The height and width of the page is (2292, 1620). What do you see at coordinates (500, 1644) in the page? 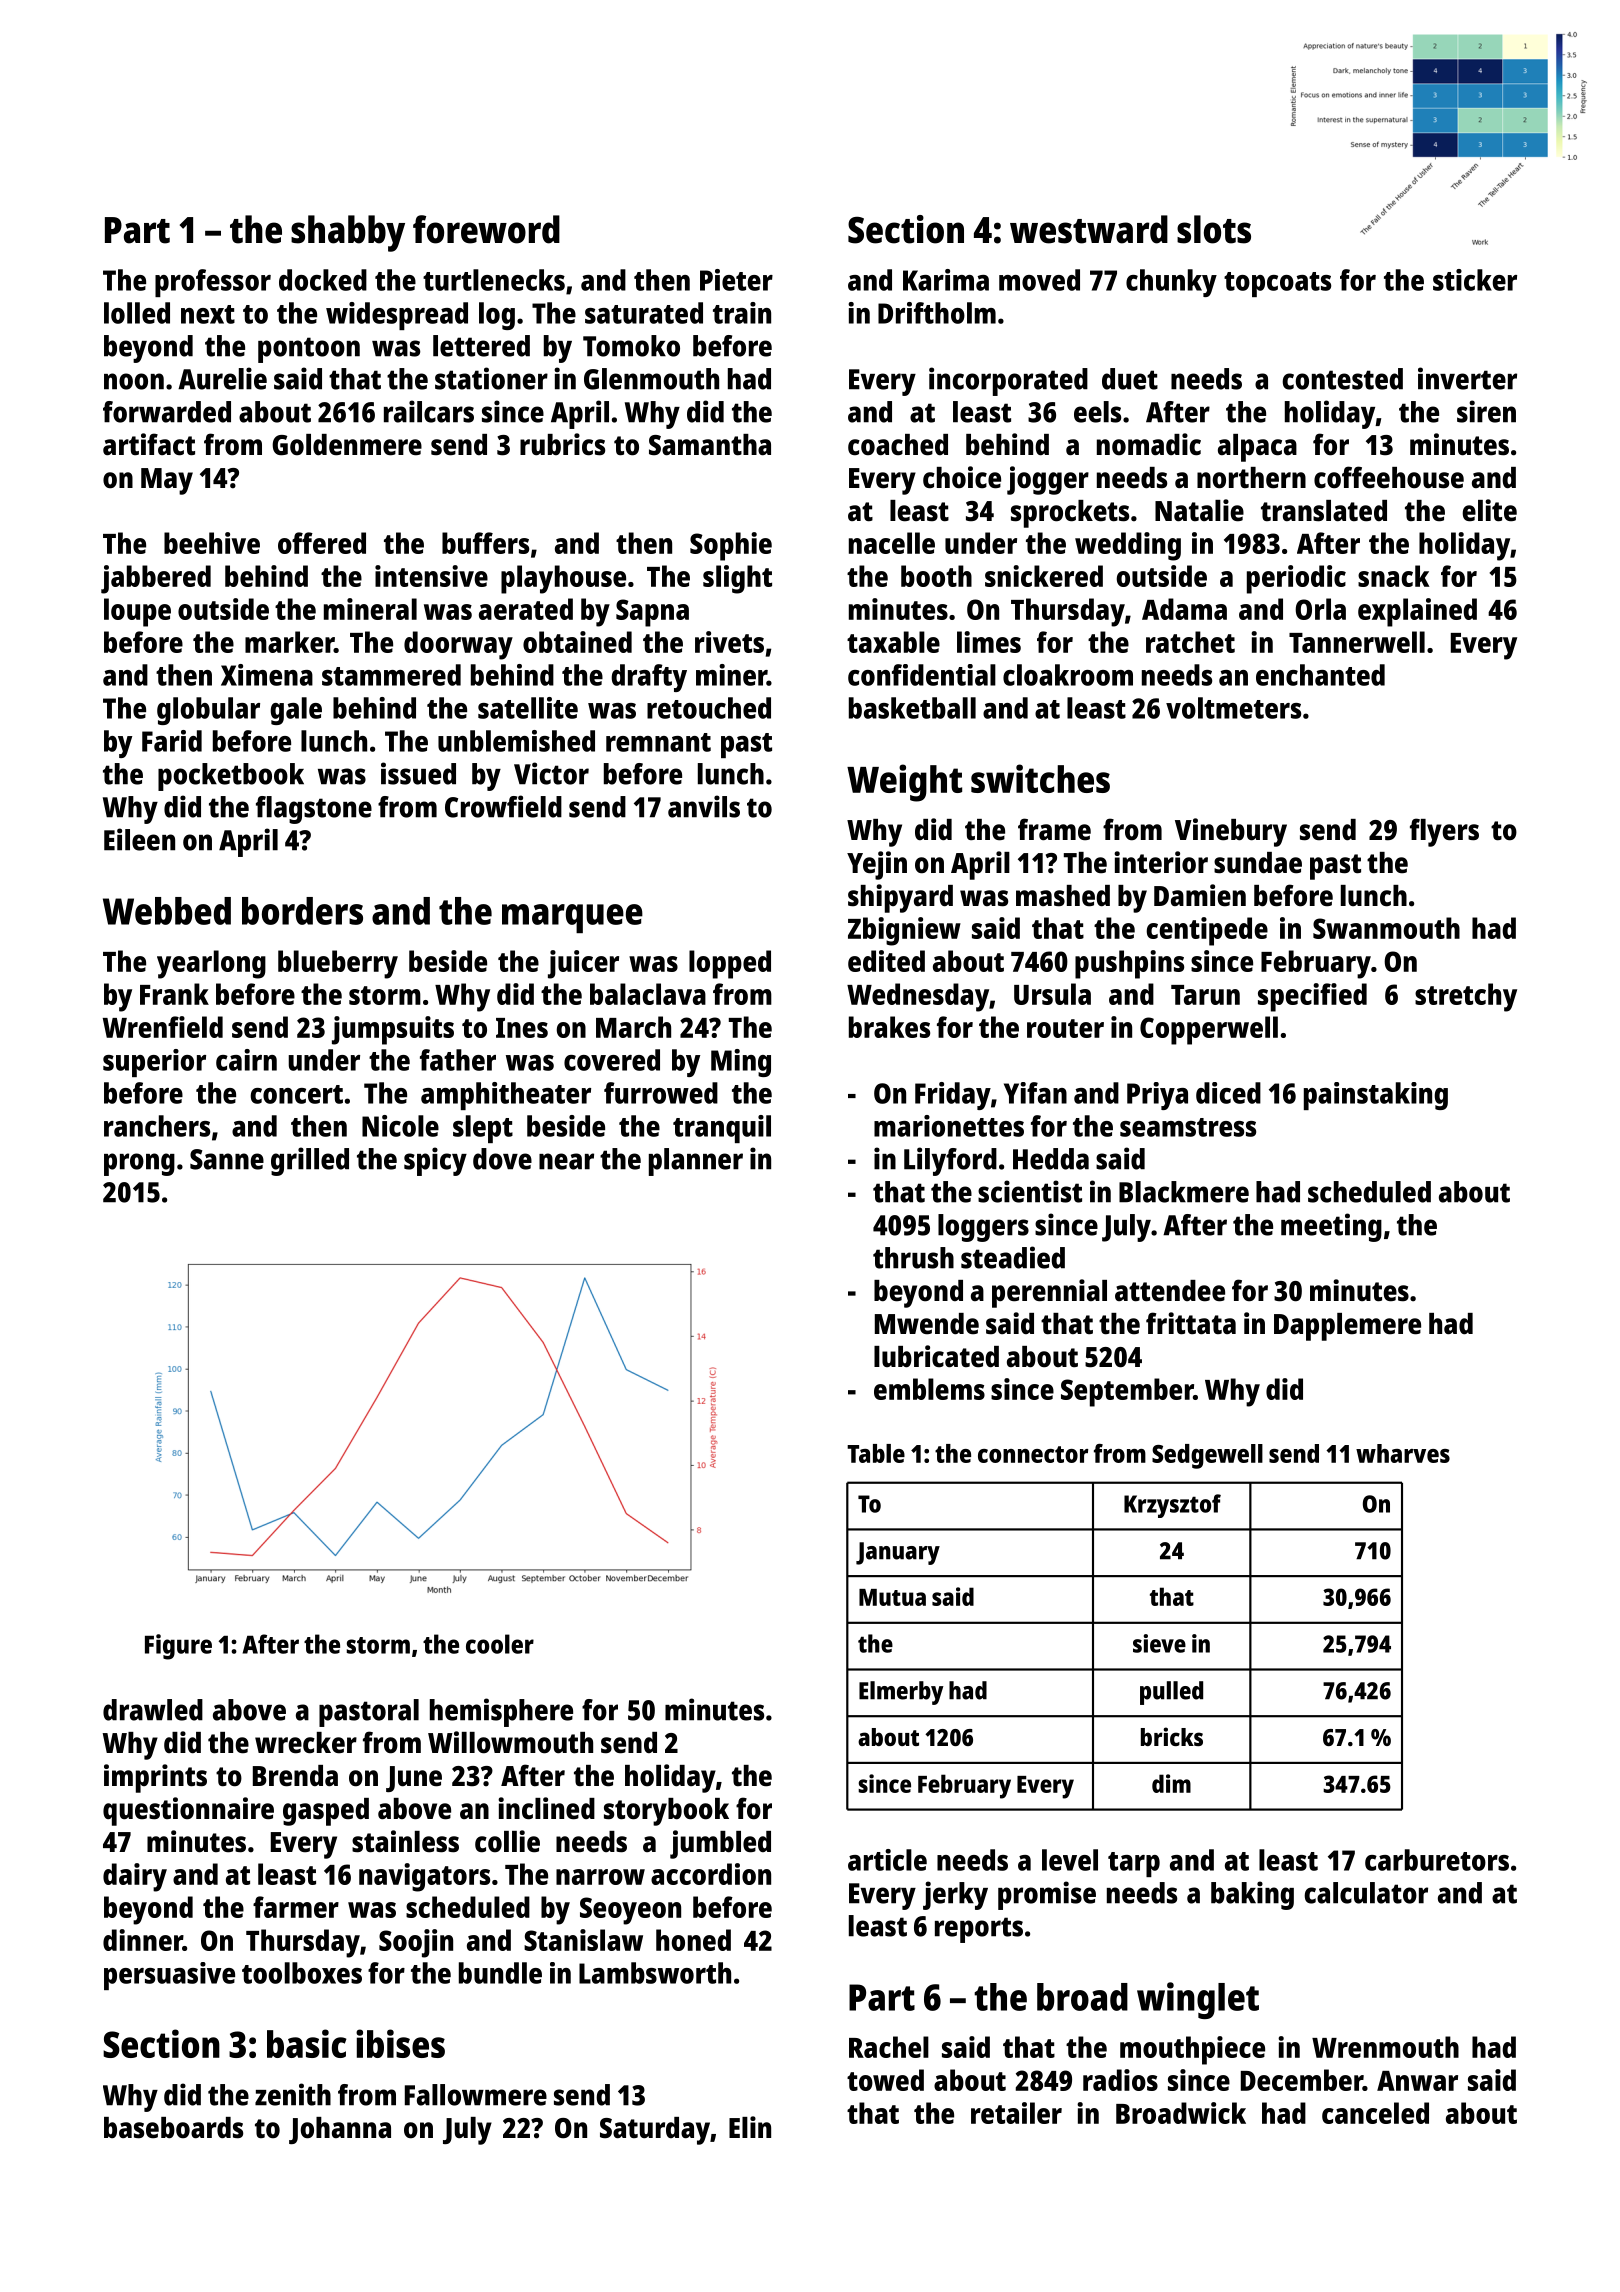
I see `cooler` at bounding box center [500, 1644].
